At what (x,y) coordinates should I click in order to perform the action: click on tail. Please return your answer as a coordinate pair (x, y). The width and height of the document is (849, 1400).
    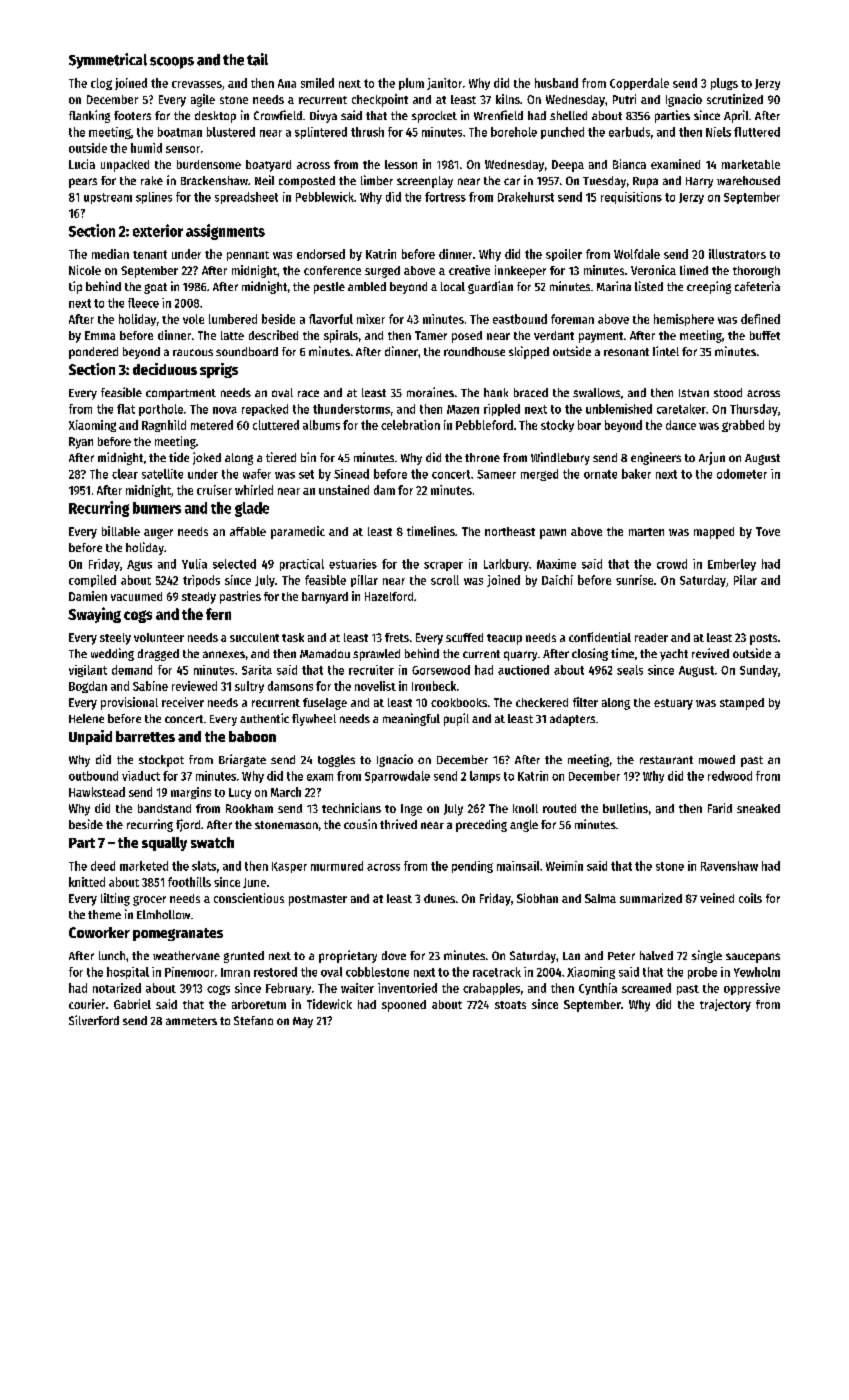
    Looking at the image, I should click on (257, 59).
